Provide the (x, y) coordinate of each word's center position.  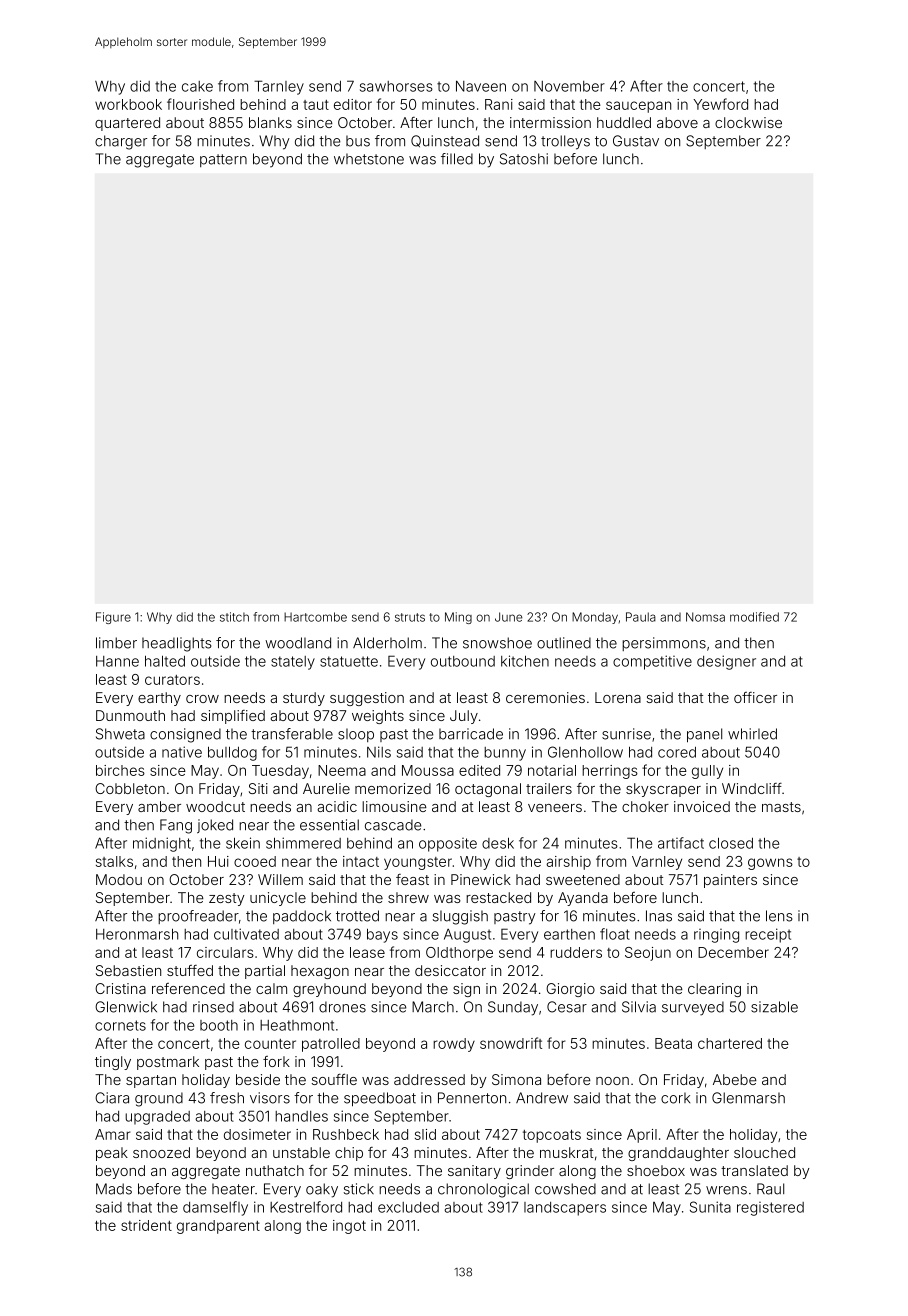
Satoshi (524, 159)
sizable (774, 1007)
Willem (280, 879)
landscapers (565, 1209)
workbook (128, 104)
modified (754, 617)
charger (121, 142)
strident (146, 1225)
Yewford (720, 104)
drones (342, 1007)
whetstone (369, 159)
